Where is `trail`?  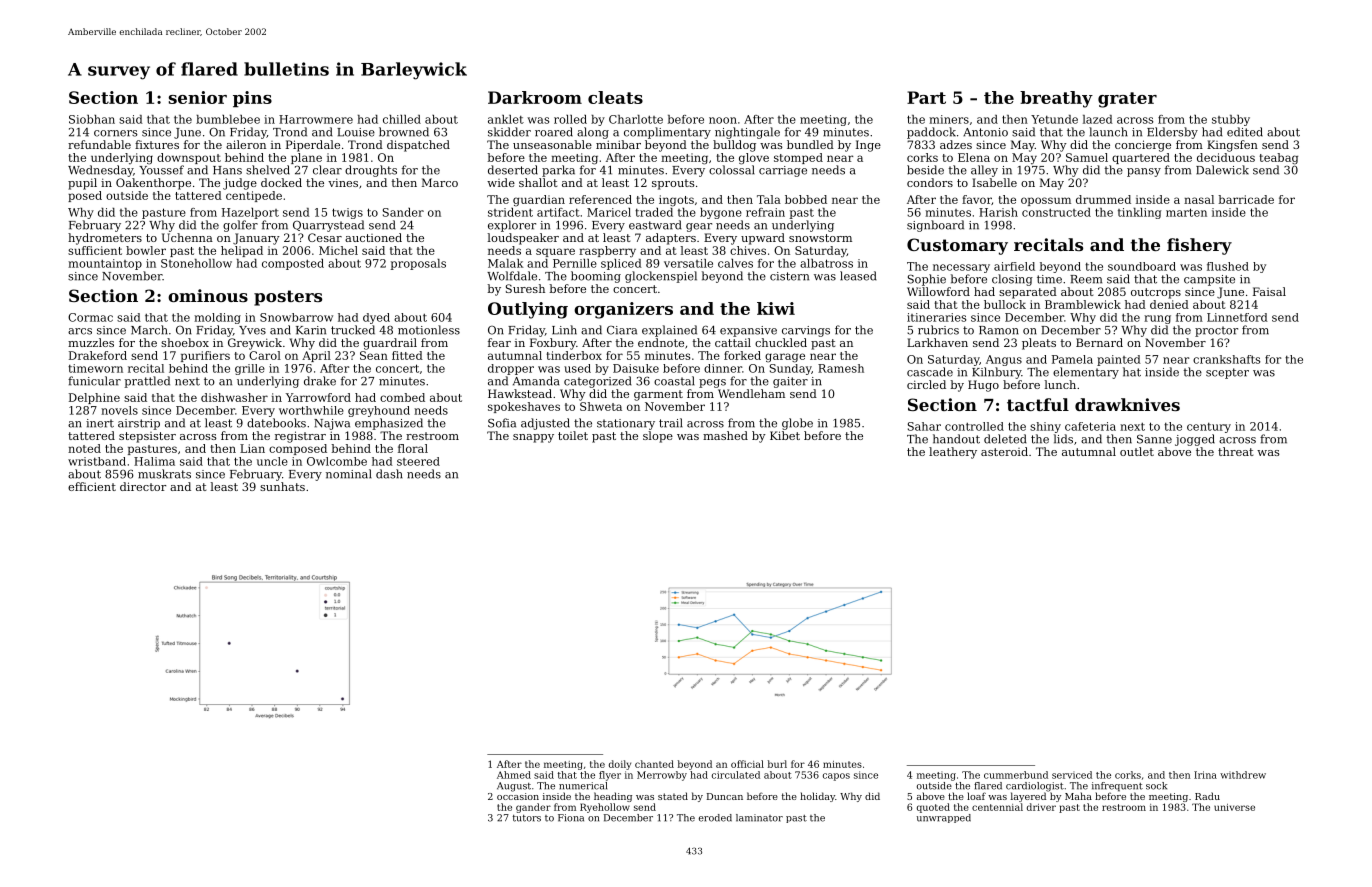 trail is located at coordinates (671, 423).
